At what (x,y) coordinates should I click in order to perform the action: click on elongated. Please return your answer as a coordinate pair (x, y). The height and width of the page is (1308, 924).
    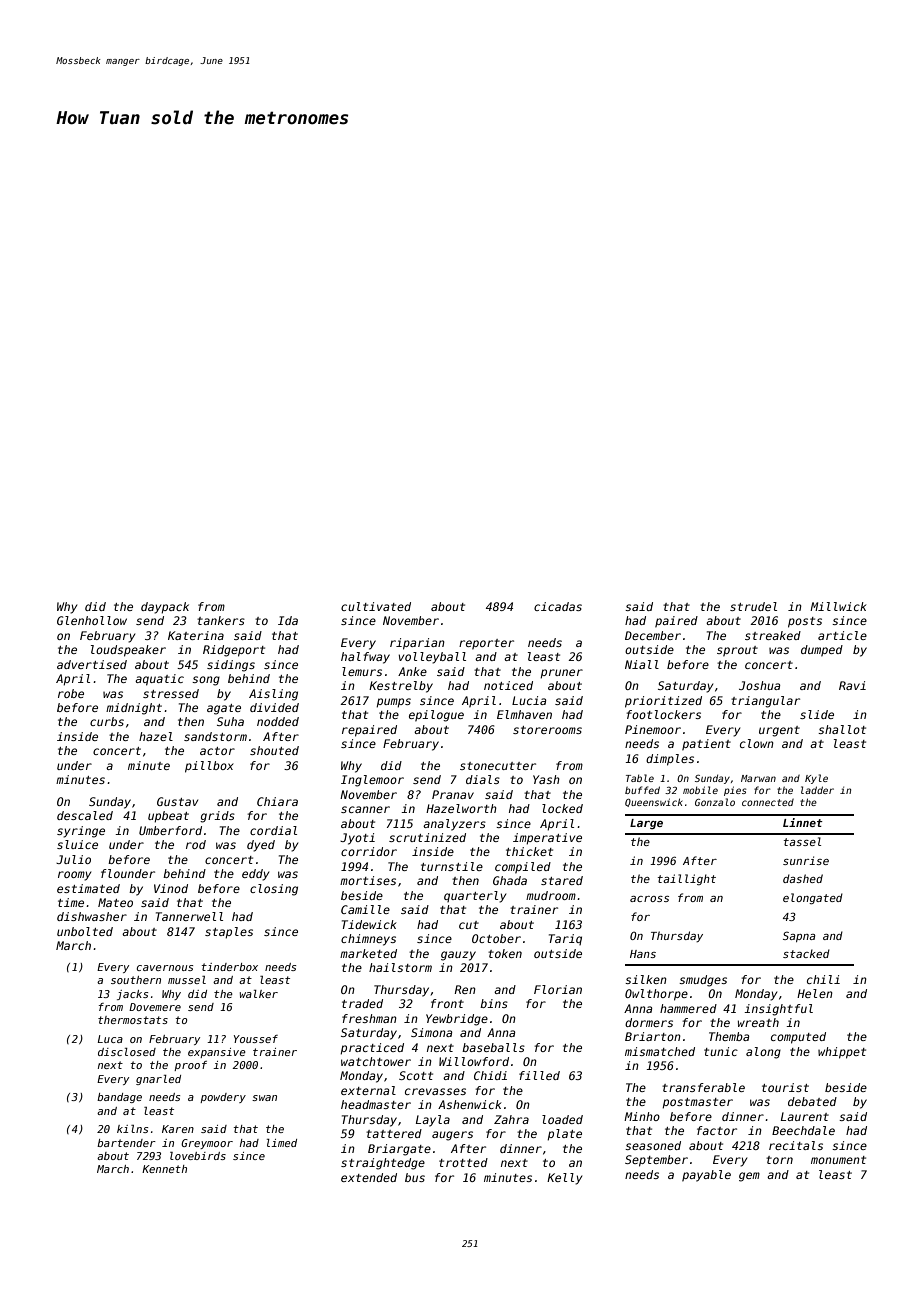
    Looking at the image, I should click on (813, 899).
